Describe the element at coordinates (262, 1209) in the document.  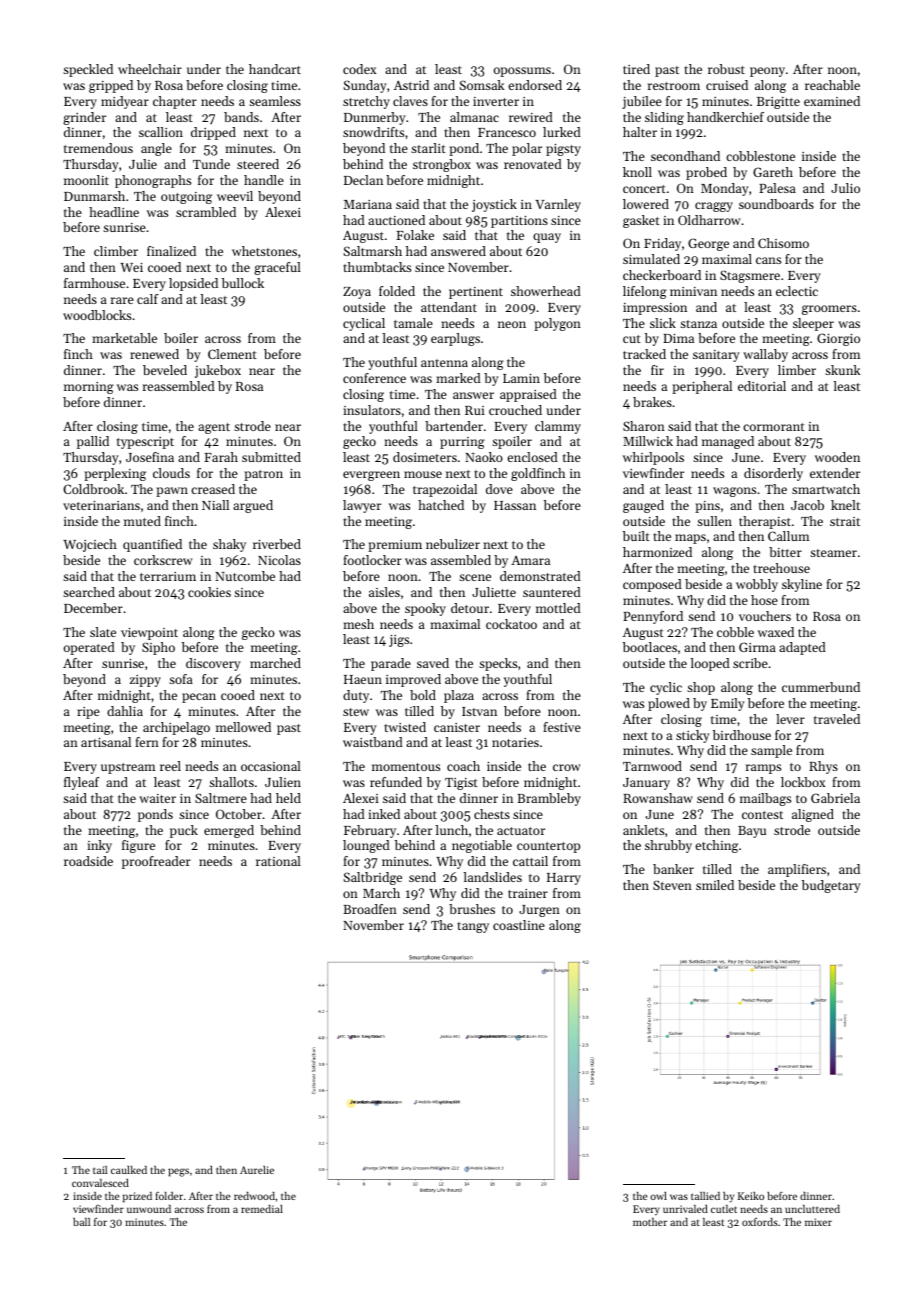
I see `remedial` at that location.
